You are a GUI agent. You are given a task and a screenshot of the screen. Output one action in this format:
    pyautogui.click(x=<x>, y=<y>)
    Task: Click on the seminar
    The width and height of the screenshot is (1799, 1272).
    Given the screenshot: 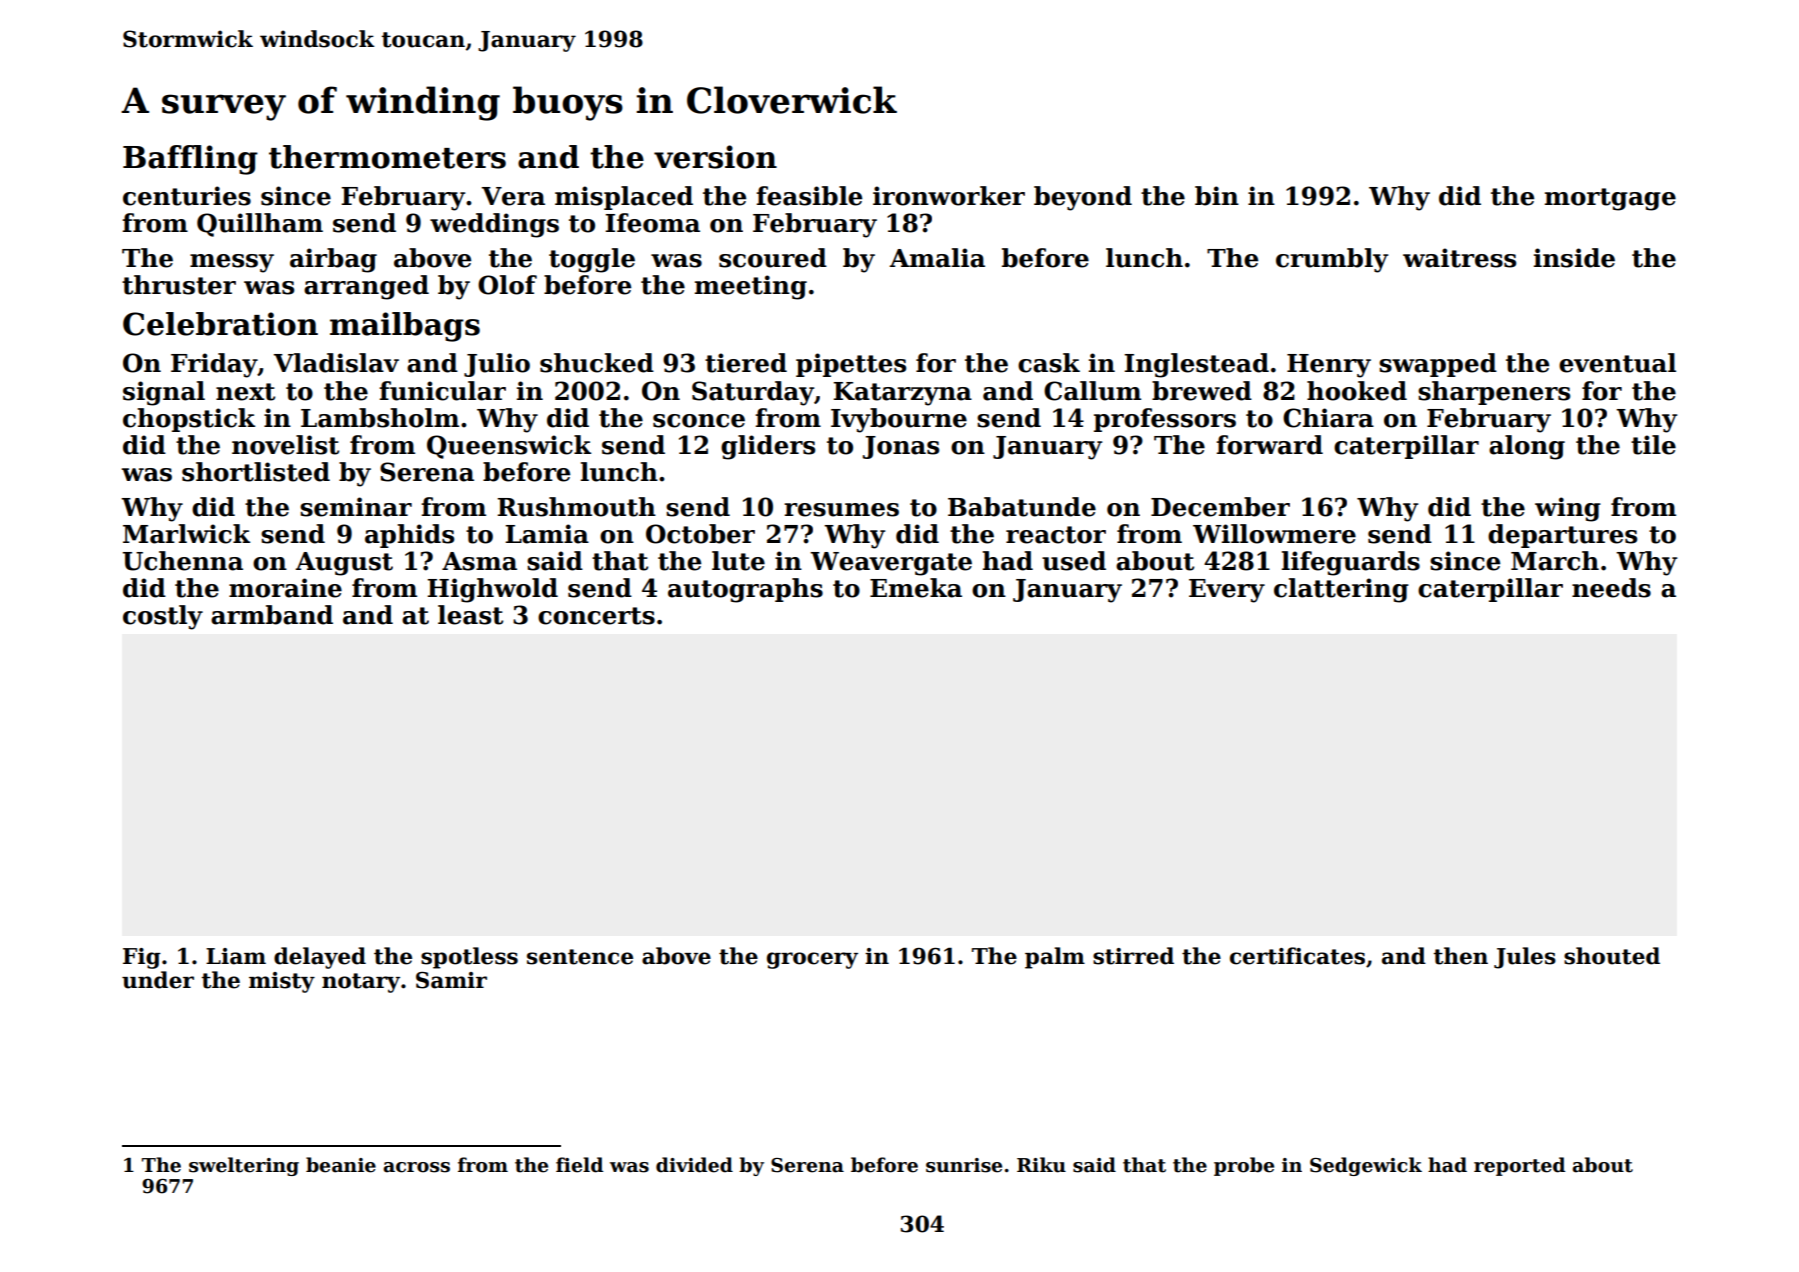 What is the action you would take?
    pyautogui.click(x=356, y=507)
